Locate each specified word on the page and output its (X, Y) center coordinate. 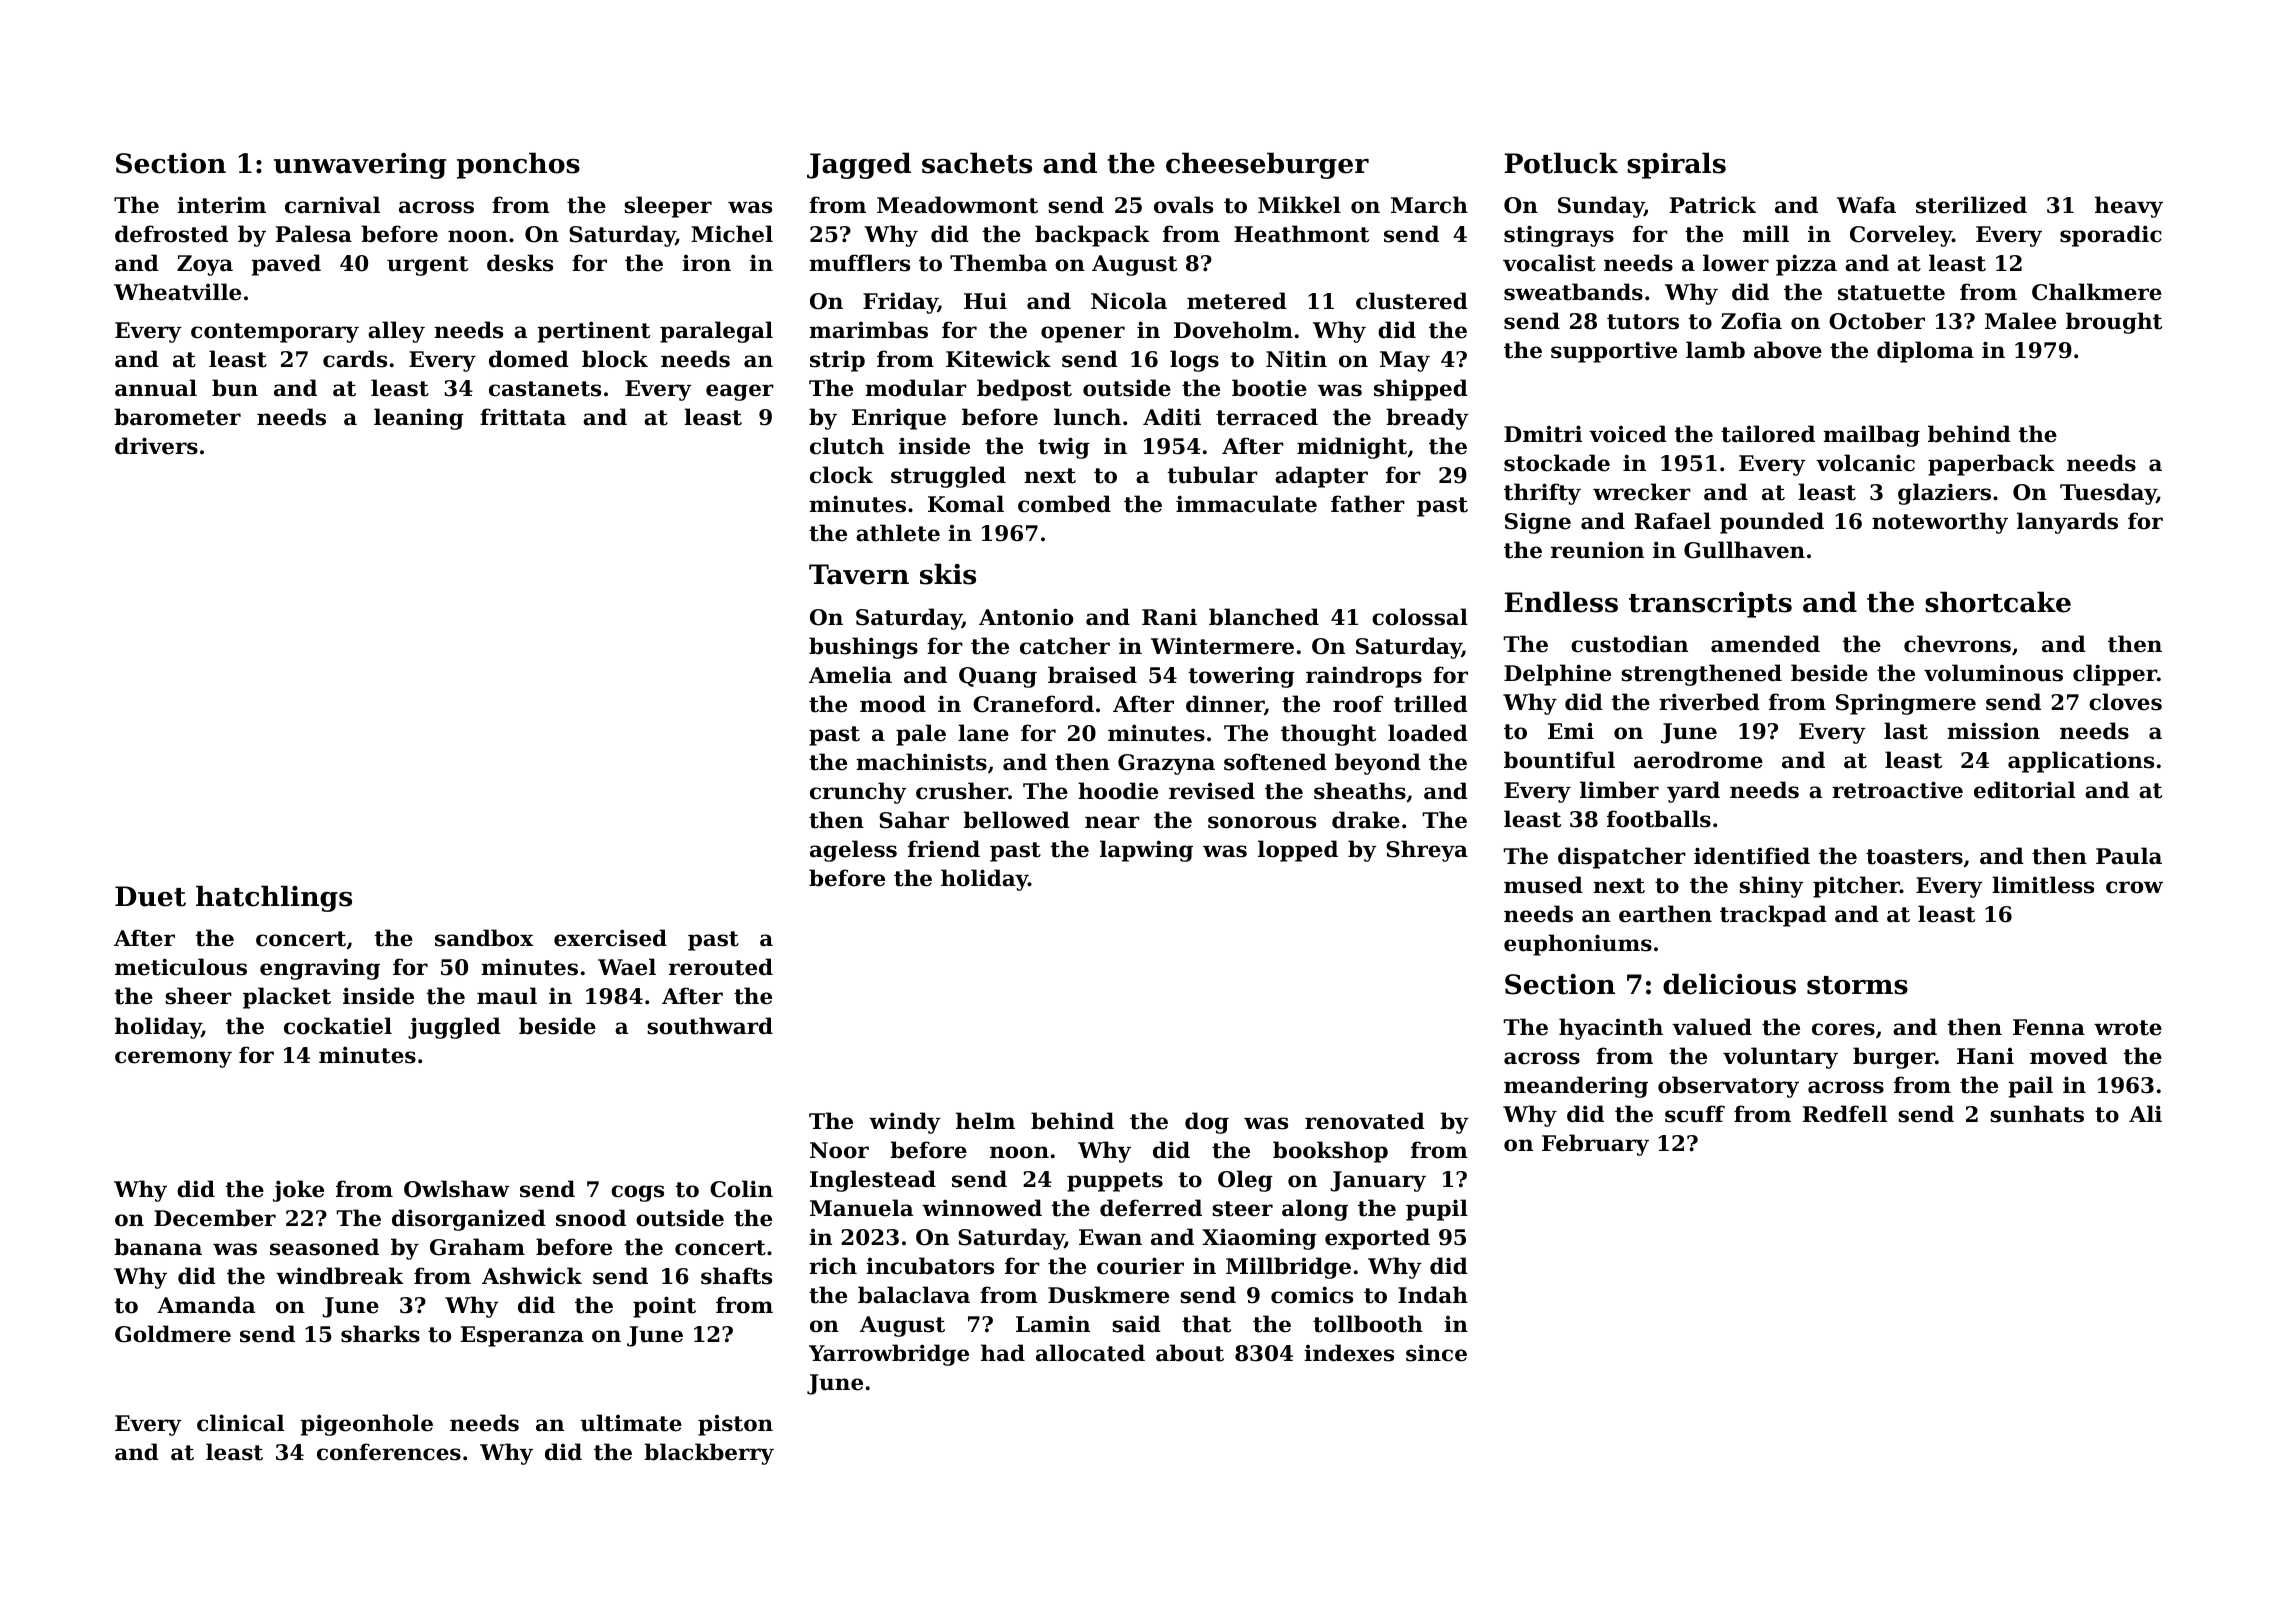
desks (520, 263)
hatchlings (274, 898)
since (1436, 1353)
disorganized (469, 1220)
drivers (156, 446)
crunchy (858, 793)
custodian (1629, 644)
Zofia (1751, 321)
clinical (240, 1423)
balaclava (914, 1295)
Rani (1169, 617)
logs (1194, 361)
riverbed (1709, 702)
